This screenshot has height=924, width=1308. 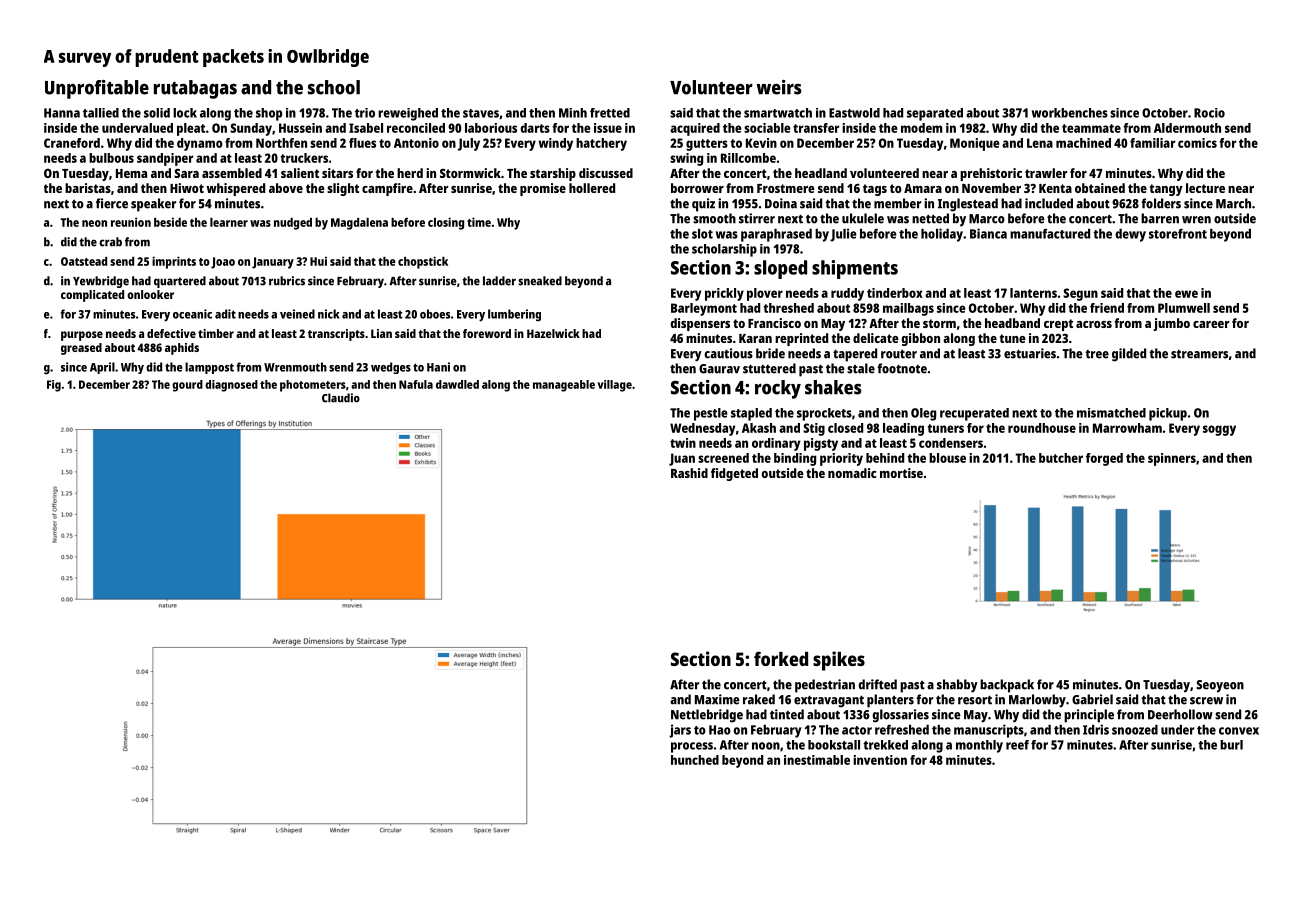 I want to click on Rillcombe, so click(x=748, y=158).
